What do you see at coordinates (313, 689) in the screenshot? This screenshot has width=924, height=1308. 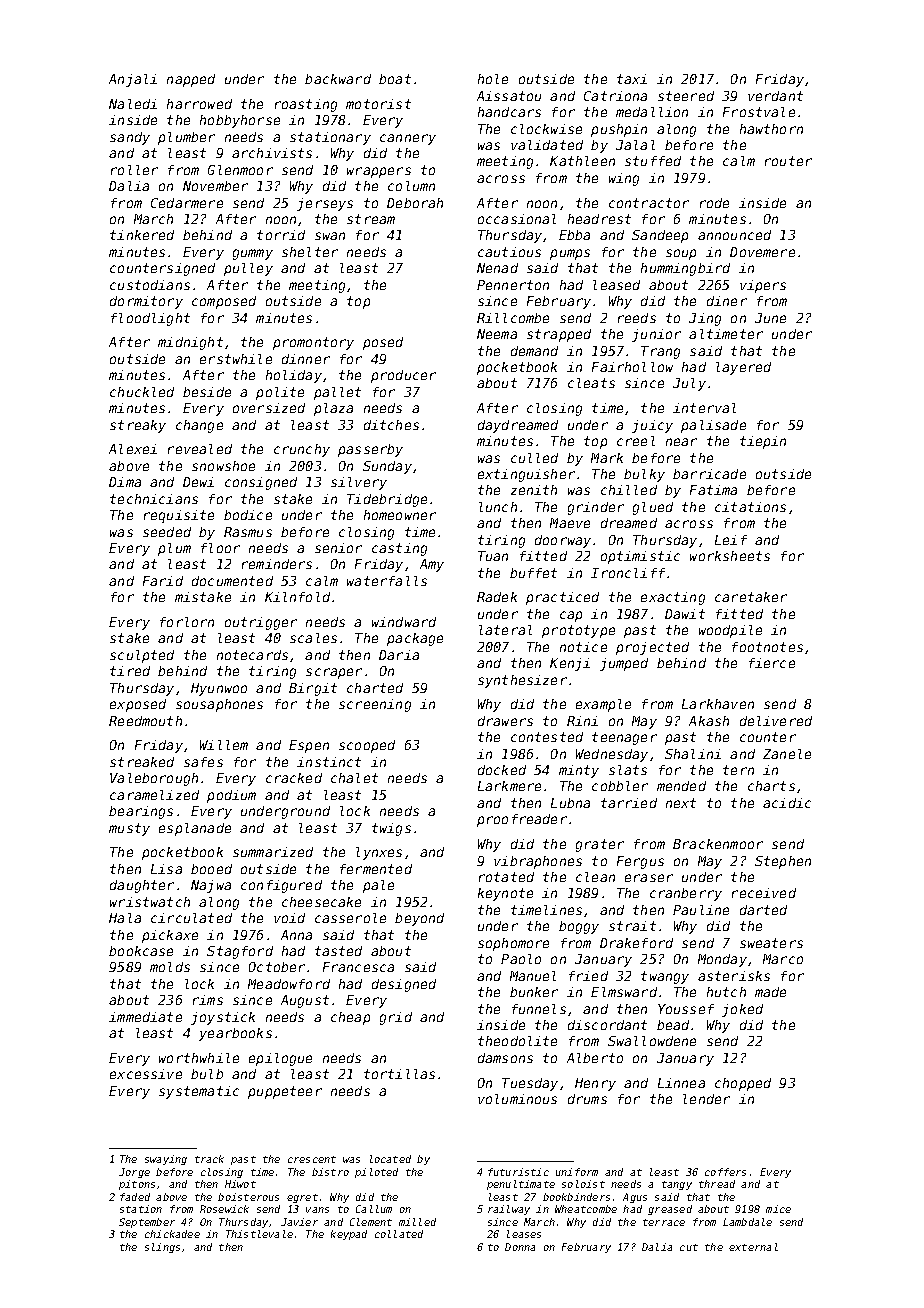 I see `Birgit` at bounding box center [313, 689].
